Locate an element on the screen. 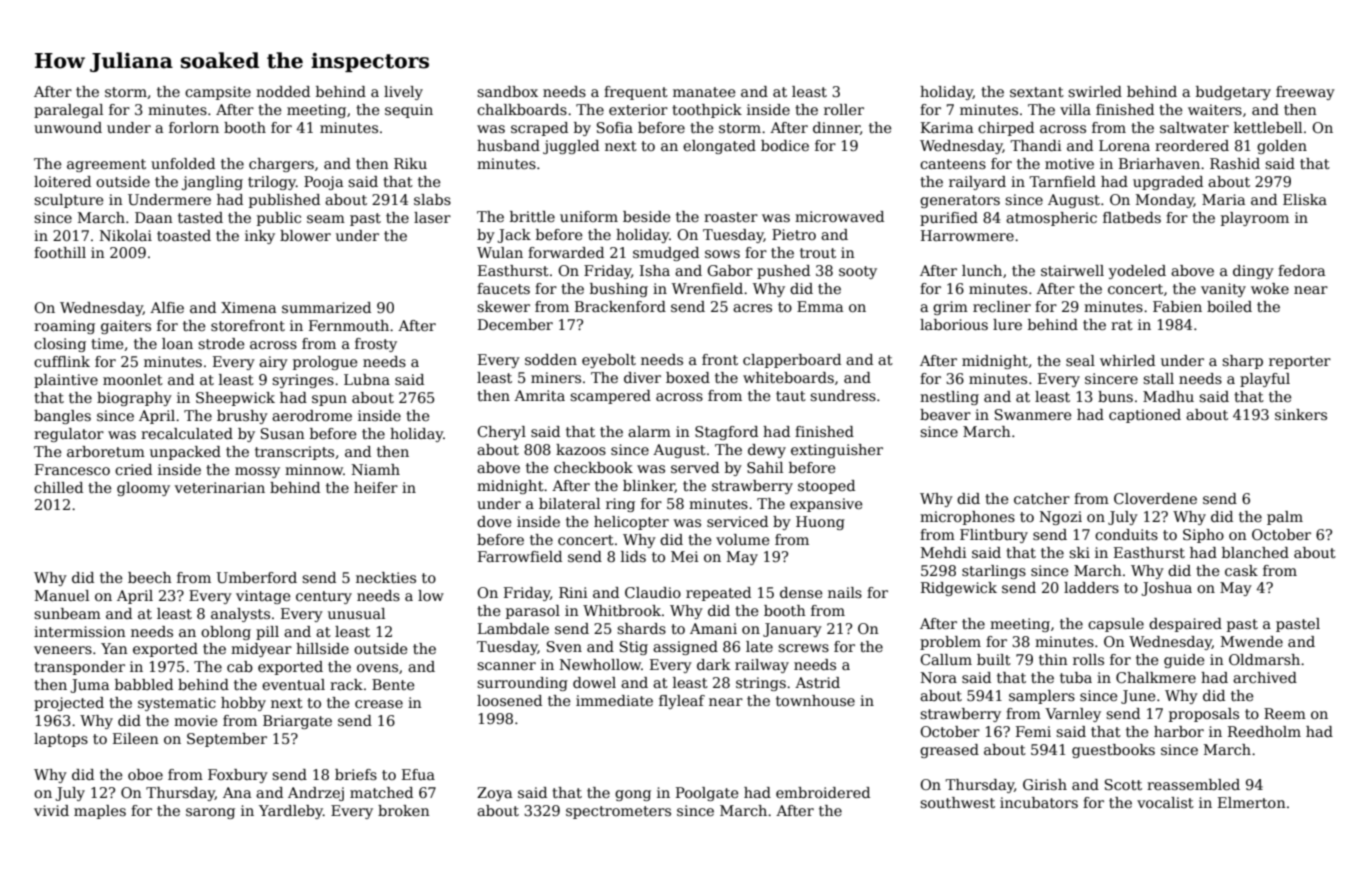  Lorena is located at coordinates (1124, 145).
